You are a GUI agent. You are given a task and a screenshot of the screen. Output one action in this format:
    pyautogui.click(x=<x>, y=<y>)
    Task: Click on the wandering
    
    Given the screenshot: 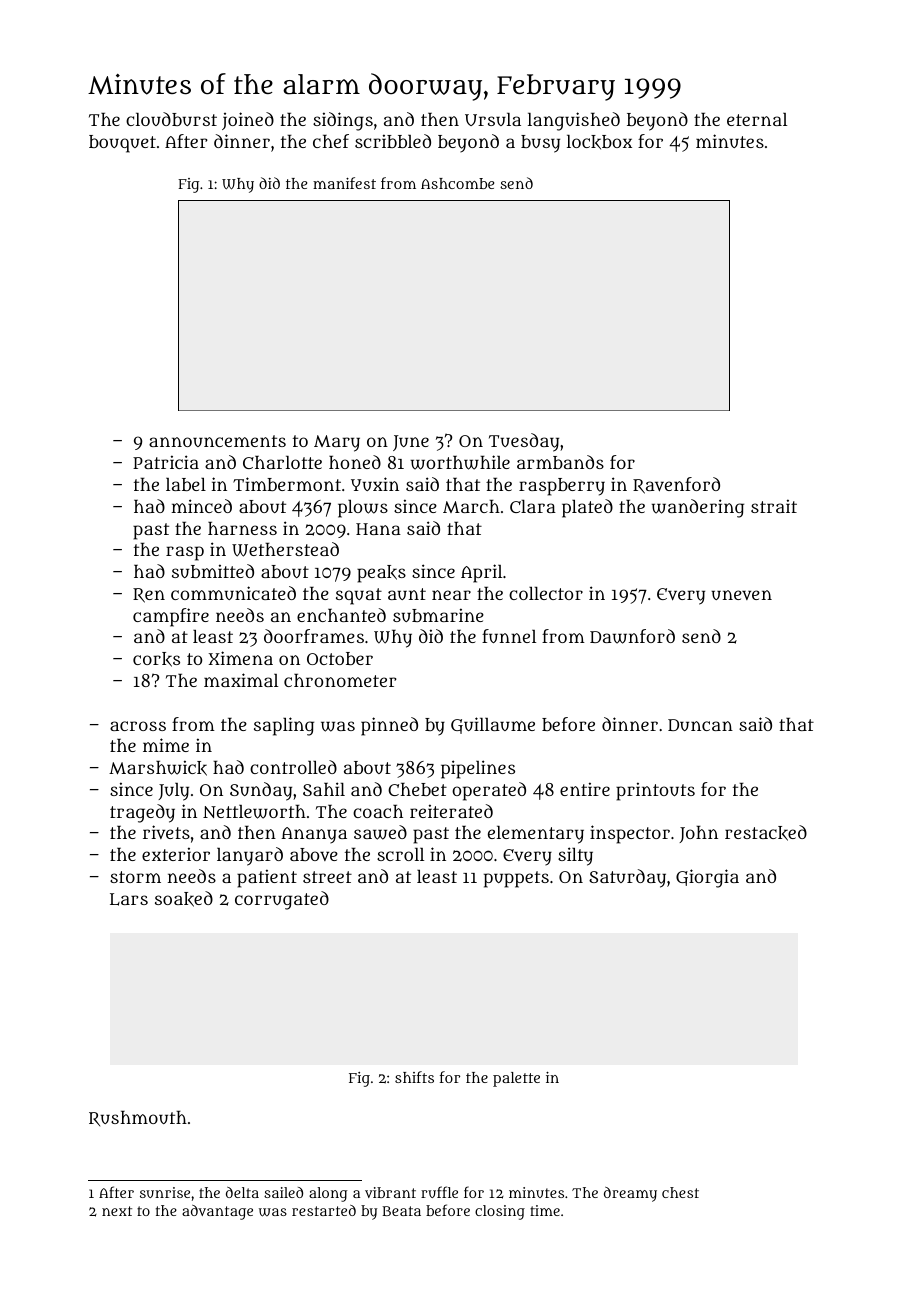 What is the action you would take?
    pyautogui.click(x=698, y=508)
